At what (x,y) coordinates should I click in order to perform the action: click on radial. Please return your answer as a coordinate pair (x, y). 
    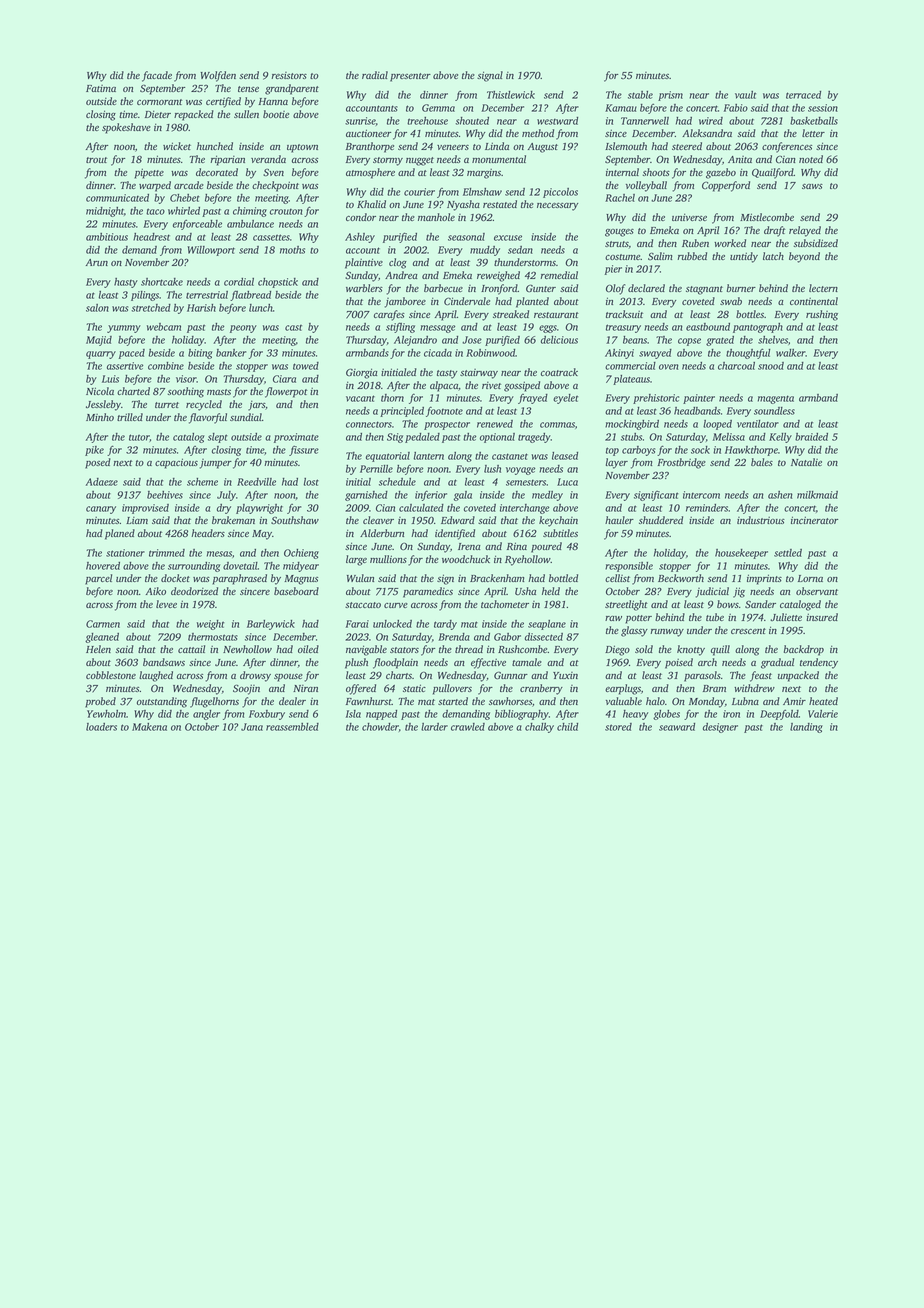
    Looking at the image, I should click on (375, 75).
